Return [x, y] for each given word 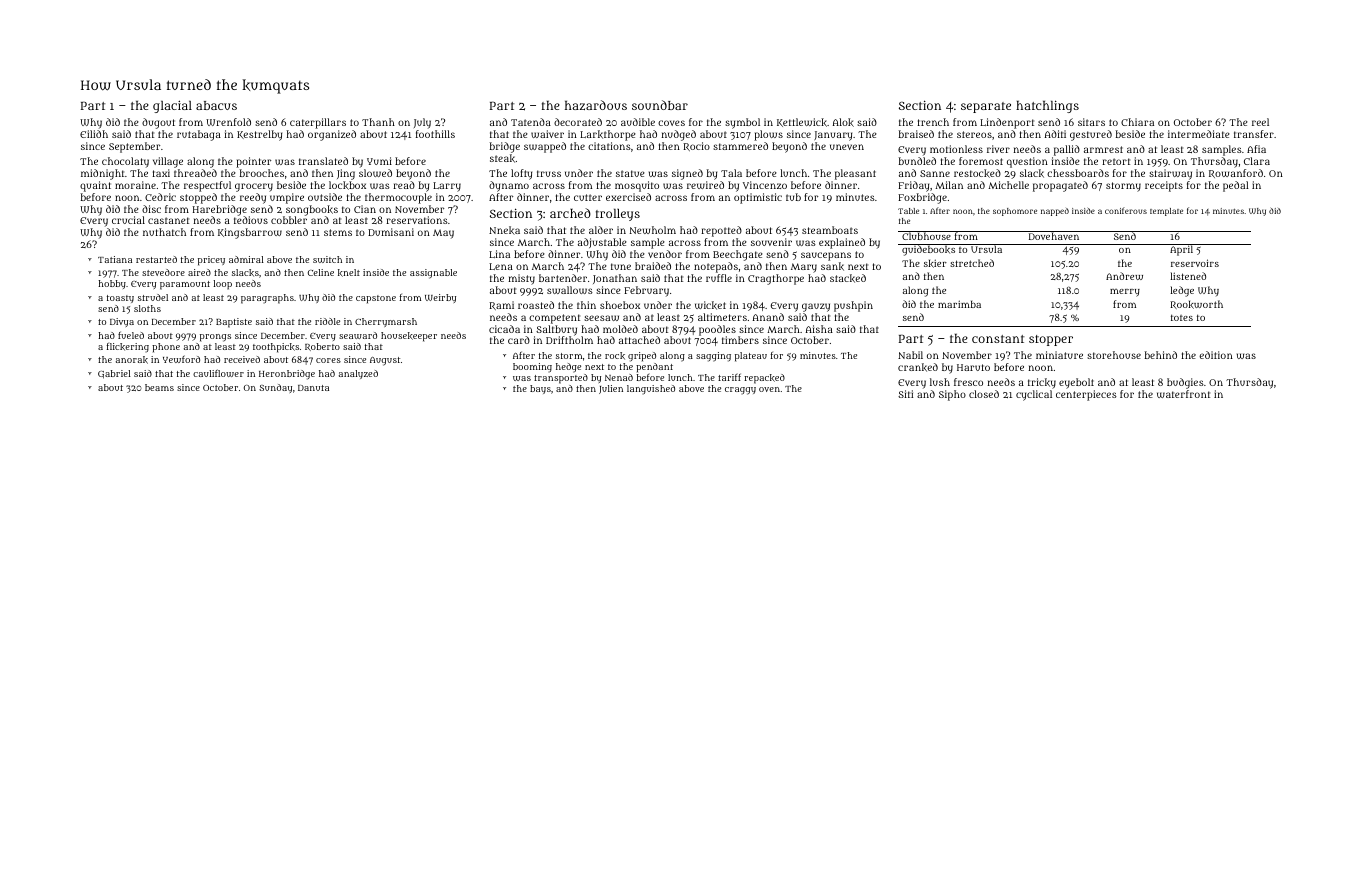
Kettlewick [802, 122]
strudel [153, 297]
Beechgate [738, 255]
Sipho [952, 395]
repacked [764, 379]
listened [1188, 276]
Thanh [378, 122]
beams [159, 387]
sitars [1091, 122]
